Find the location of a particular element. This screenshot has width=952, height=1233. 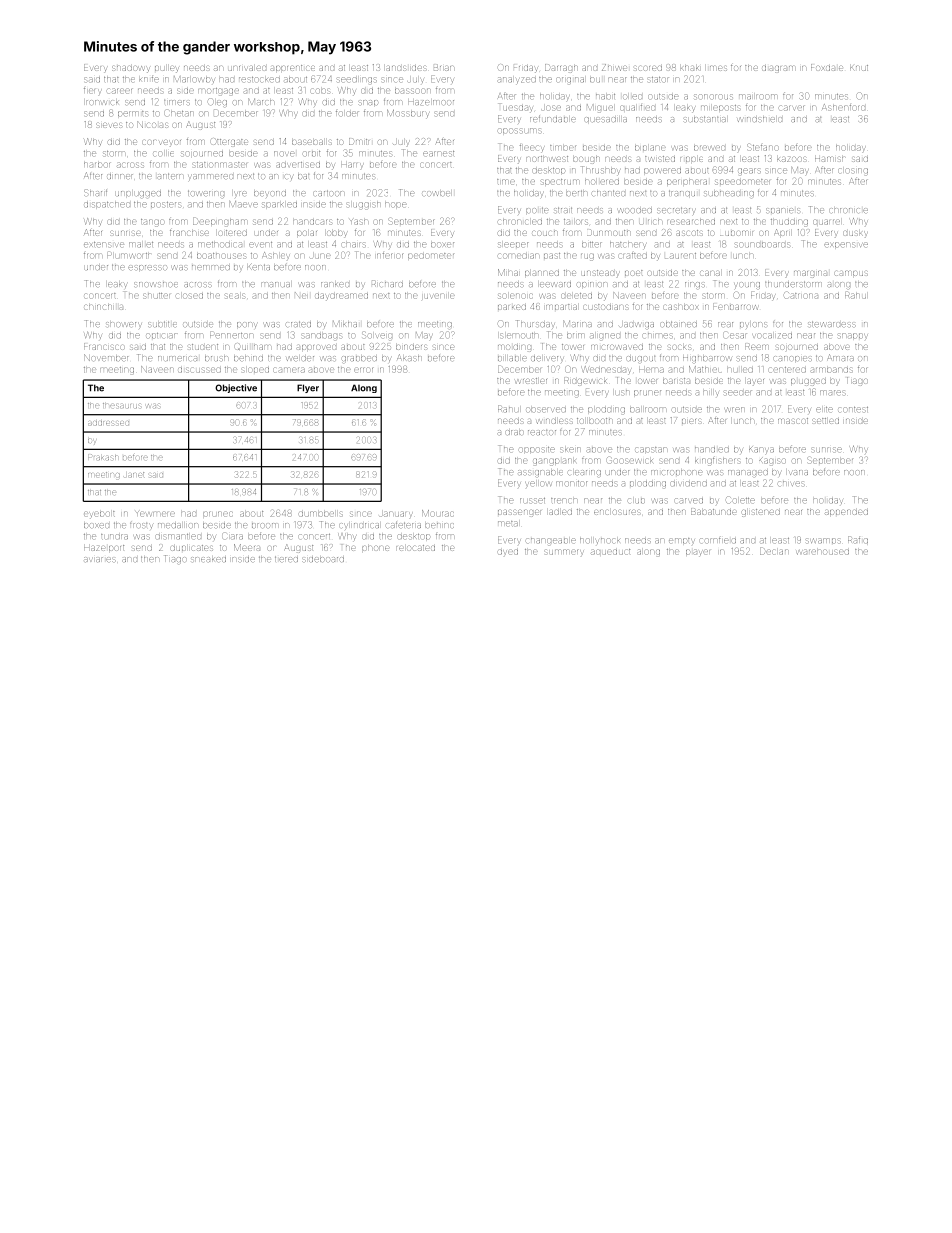

Knut is located at coordinates (859, 68).
